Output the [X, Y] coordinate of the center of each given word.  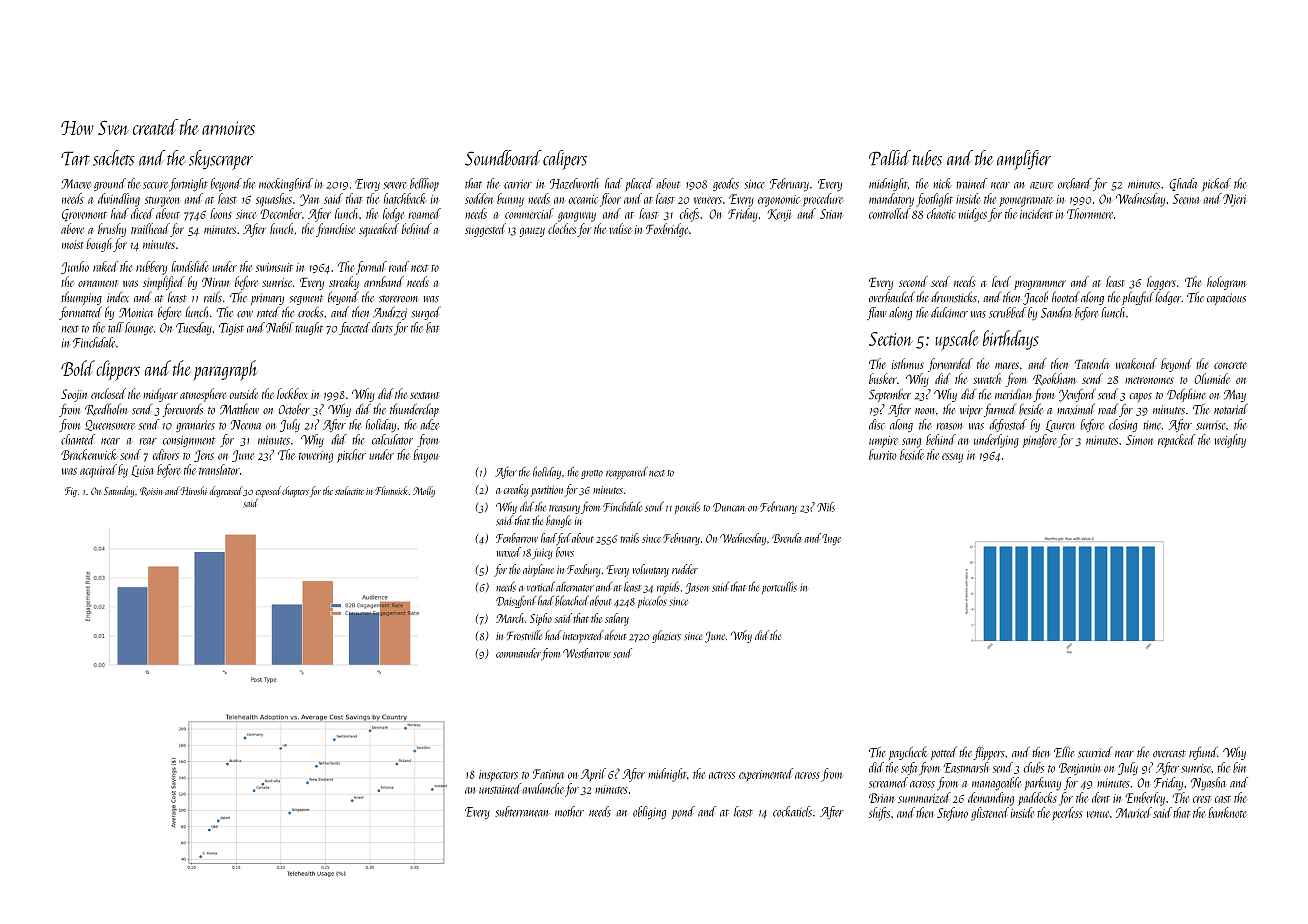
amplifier [1024, 160]
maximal [1076, 409]
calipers [565, 160]
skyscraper [221, 160]
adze [430, 424]
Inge [831, 540]
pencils [687, 508]
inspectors [498, 776]
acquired [98, 471]
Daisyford [516, 602]
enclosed [108, 393]
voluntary [651, 570]
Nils [826, 507]
